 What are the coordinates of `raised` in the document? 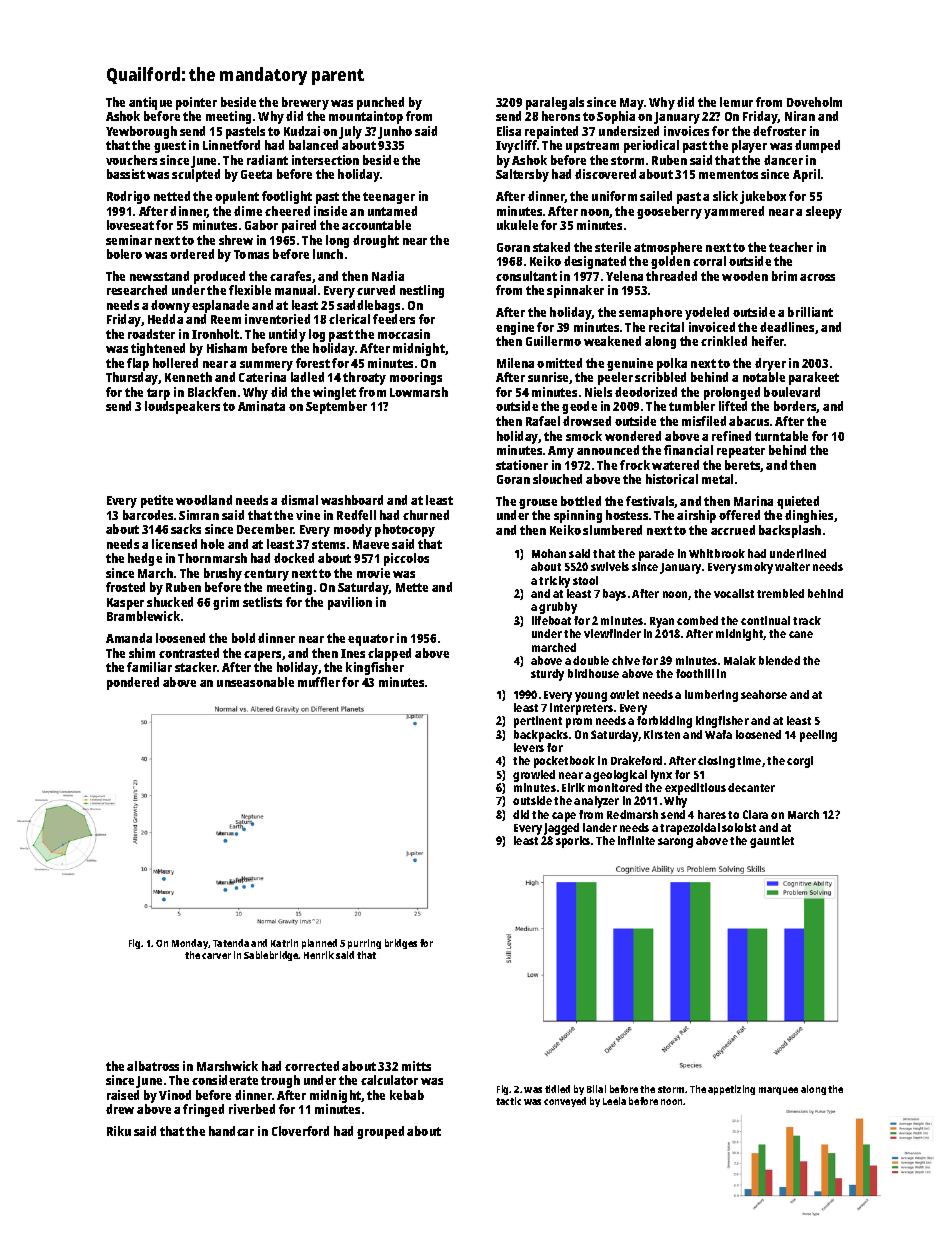 It's located at (123, 1095).
